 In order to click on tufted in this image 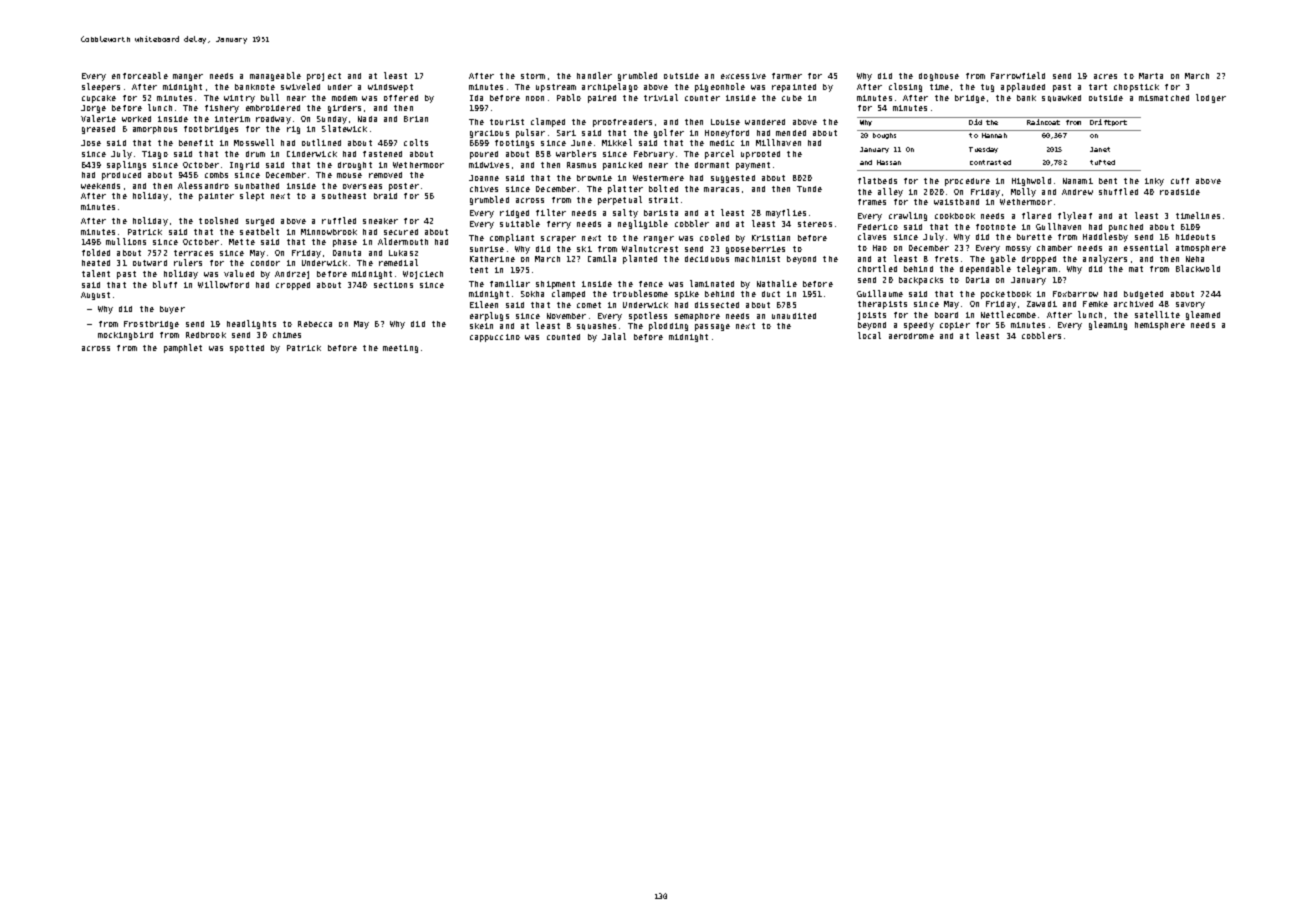, I will do `click(1102, 162)`.
